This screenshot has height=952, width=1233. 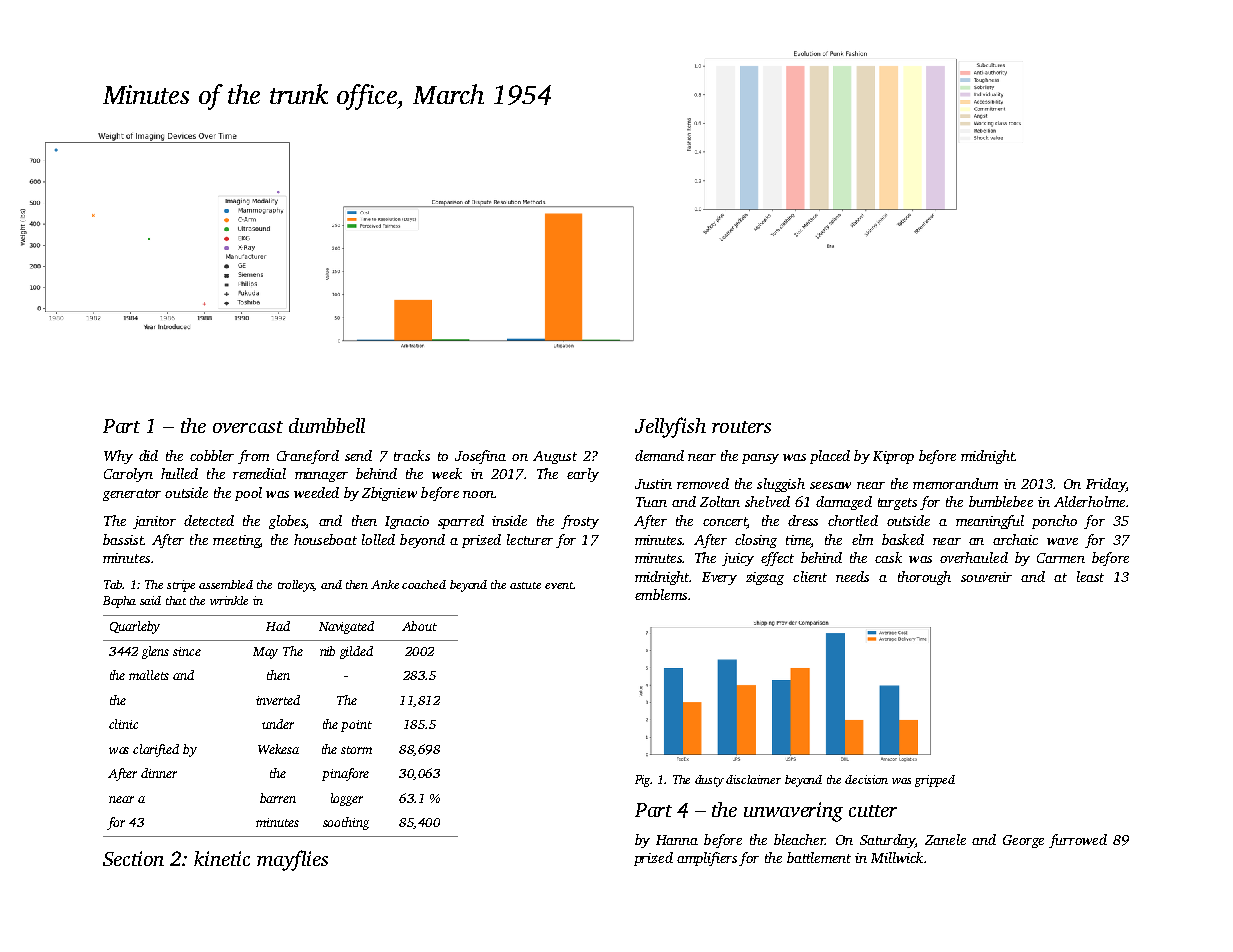 What do you see at coordinates (709, 781) in the screenshot?
I see `dusty` at bounding box center [709, 781].
